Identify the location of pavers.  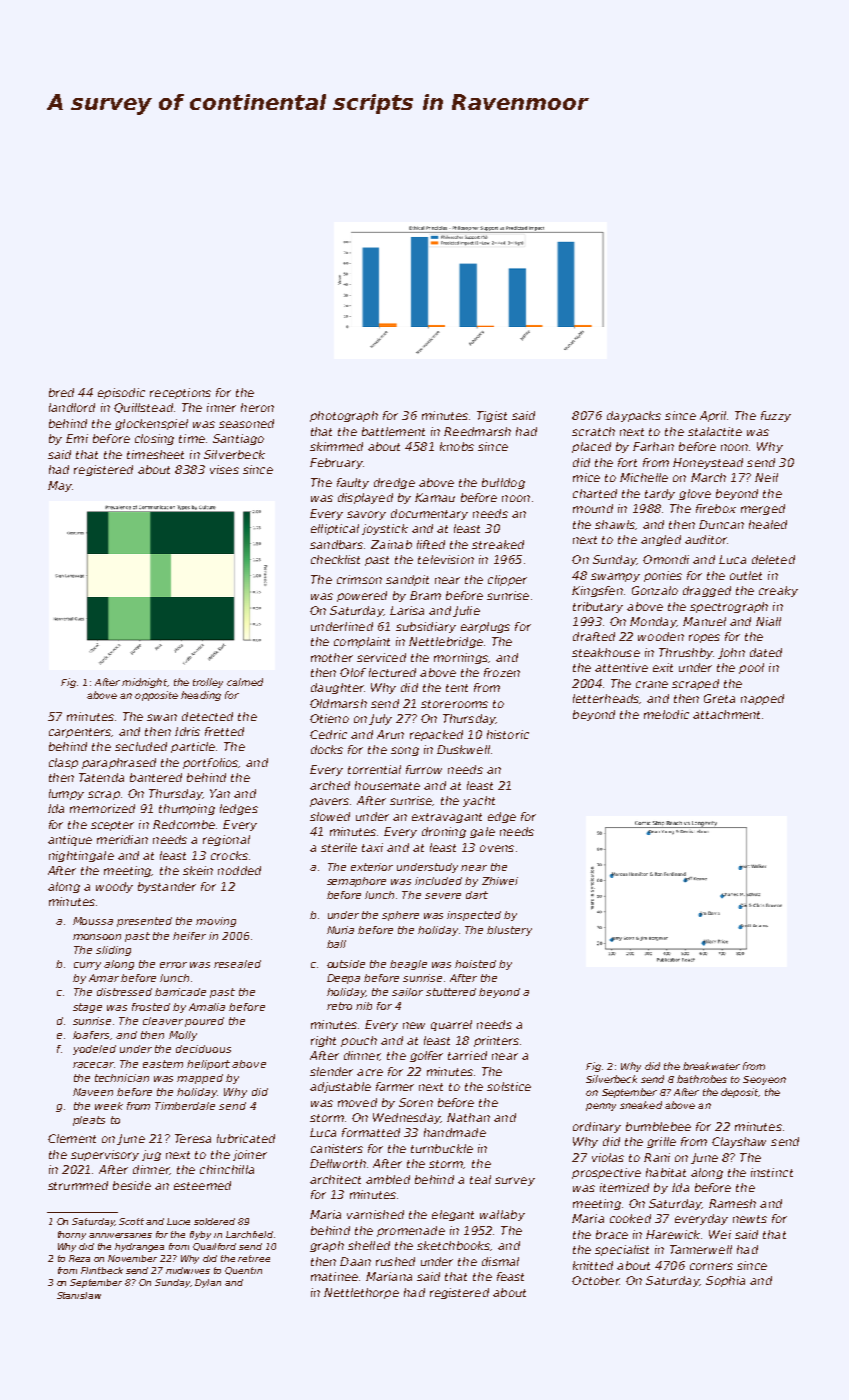
(329, 802).
